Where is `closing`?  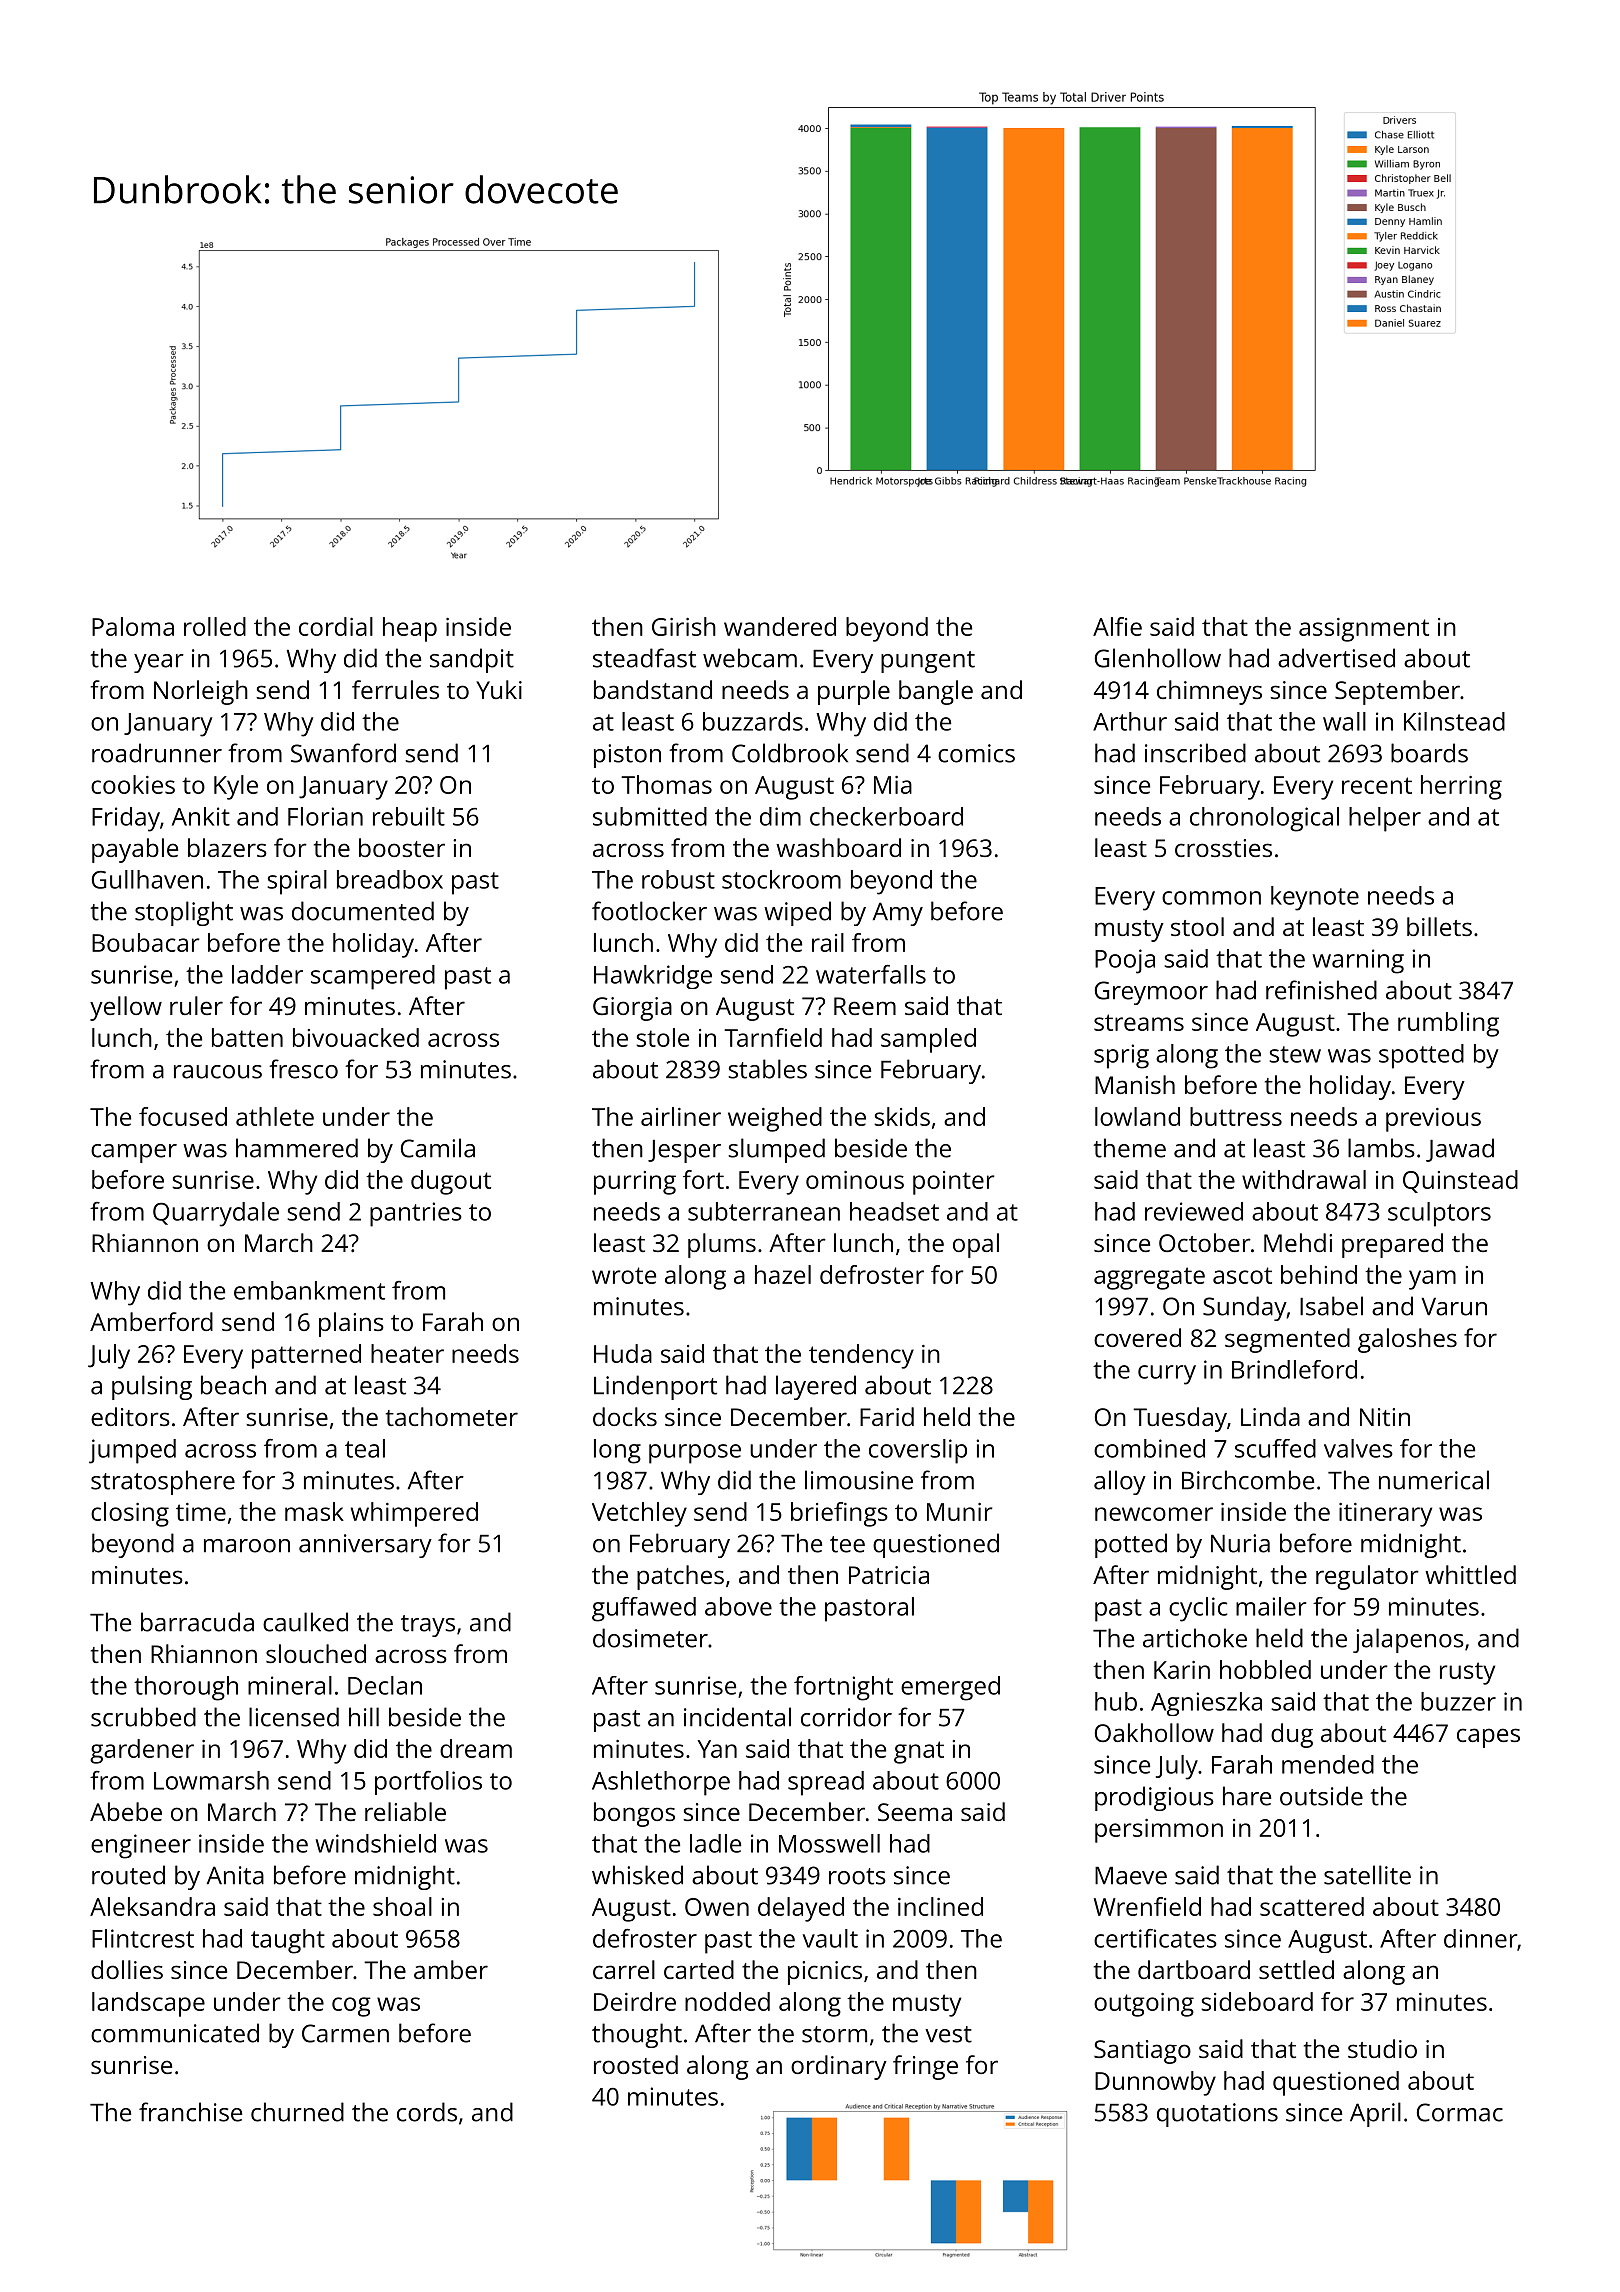
closing is located at coordinates (130, 1514).
